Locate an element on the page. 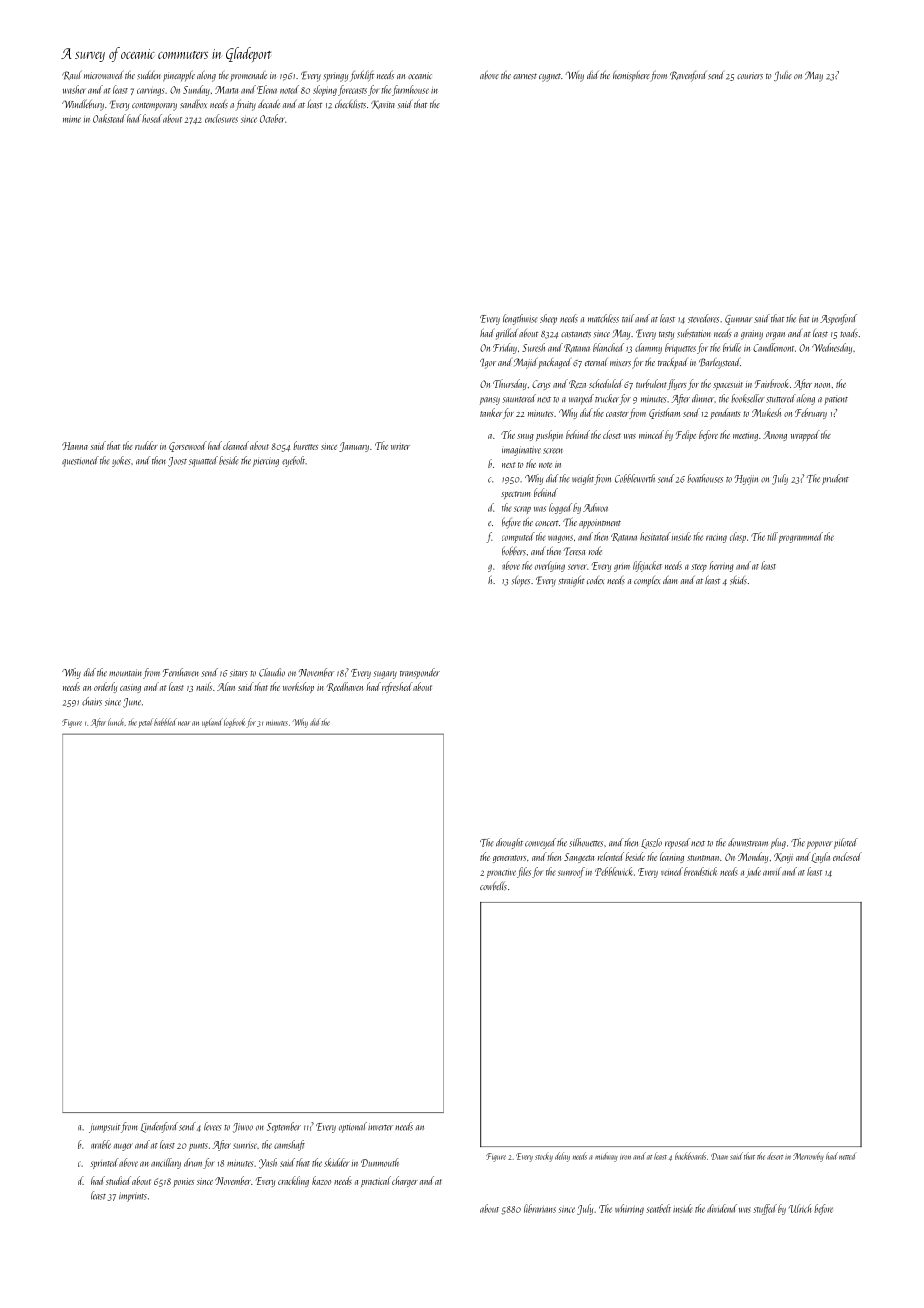  imprints is located at coordinates (133, 1197).
